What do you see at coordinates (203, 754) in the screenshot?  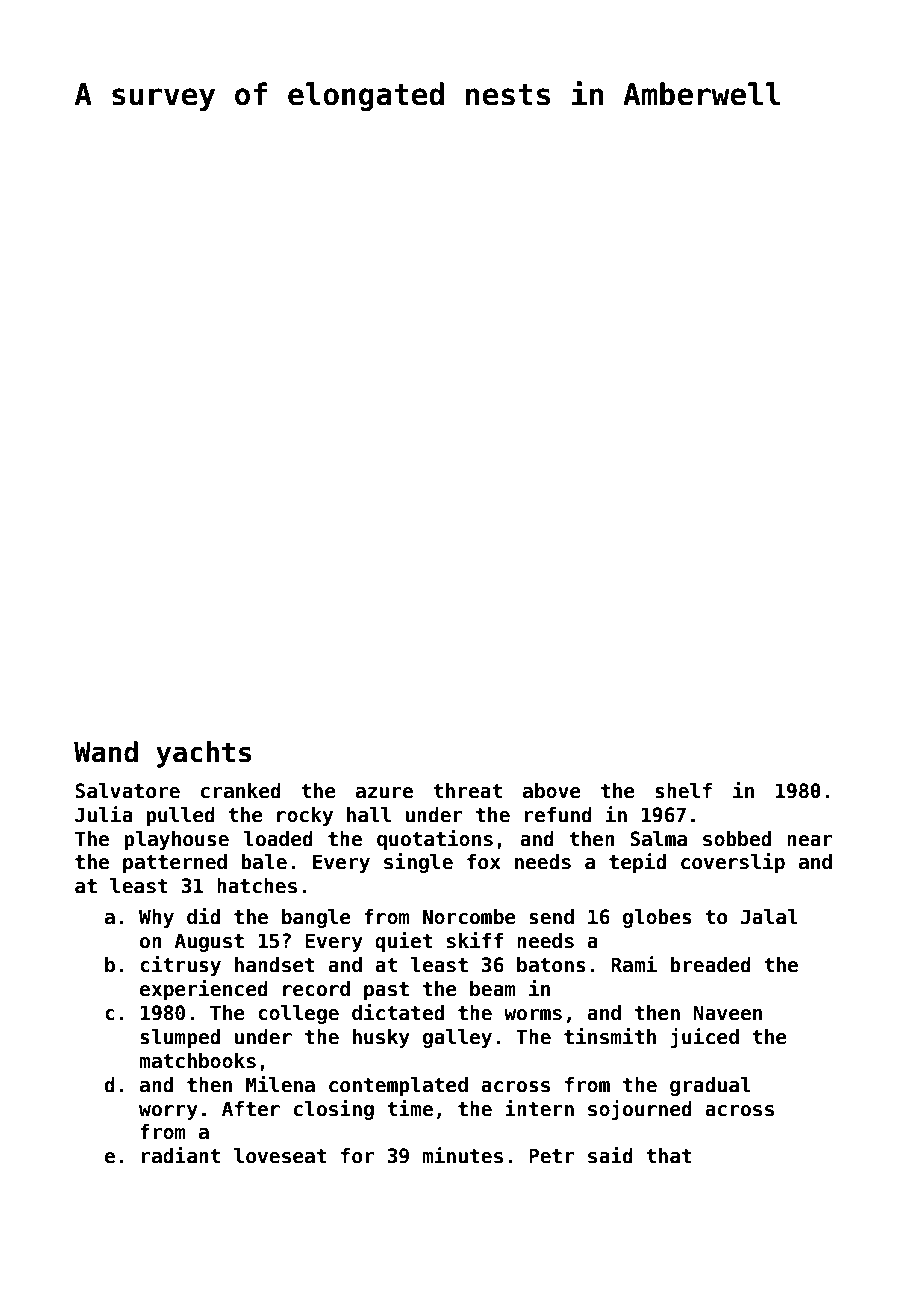 I see `yachts` at bounding box center [203, 754].
